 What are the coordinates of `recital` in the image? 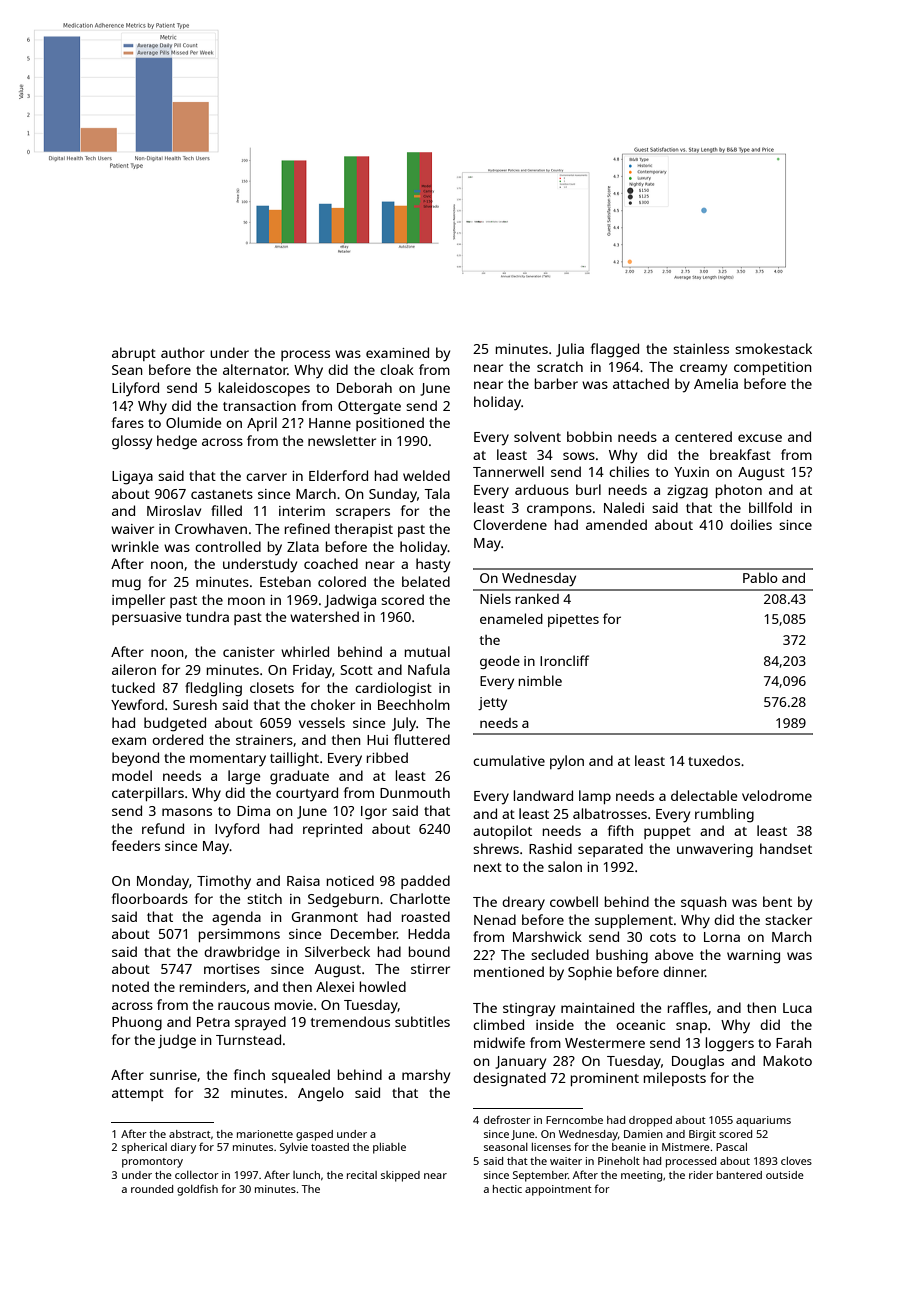 It's located at (362, 1175).
